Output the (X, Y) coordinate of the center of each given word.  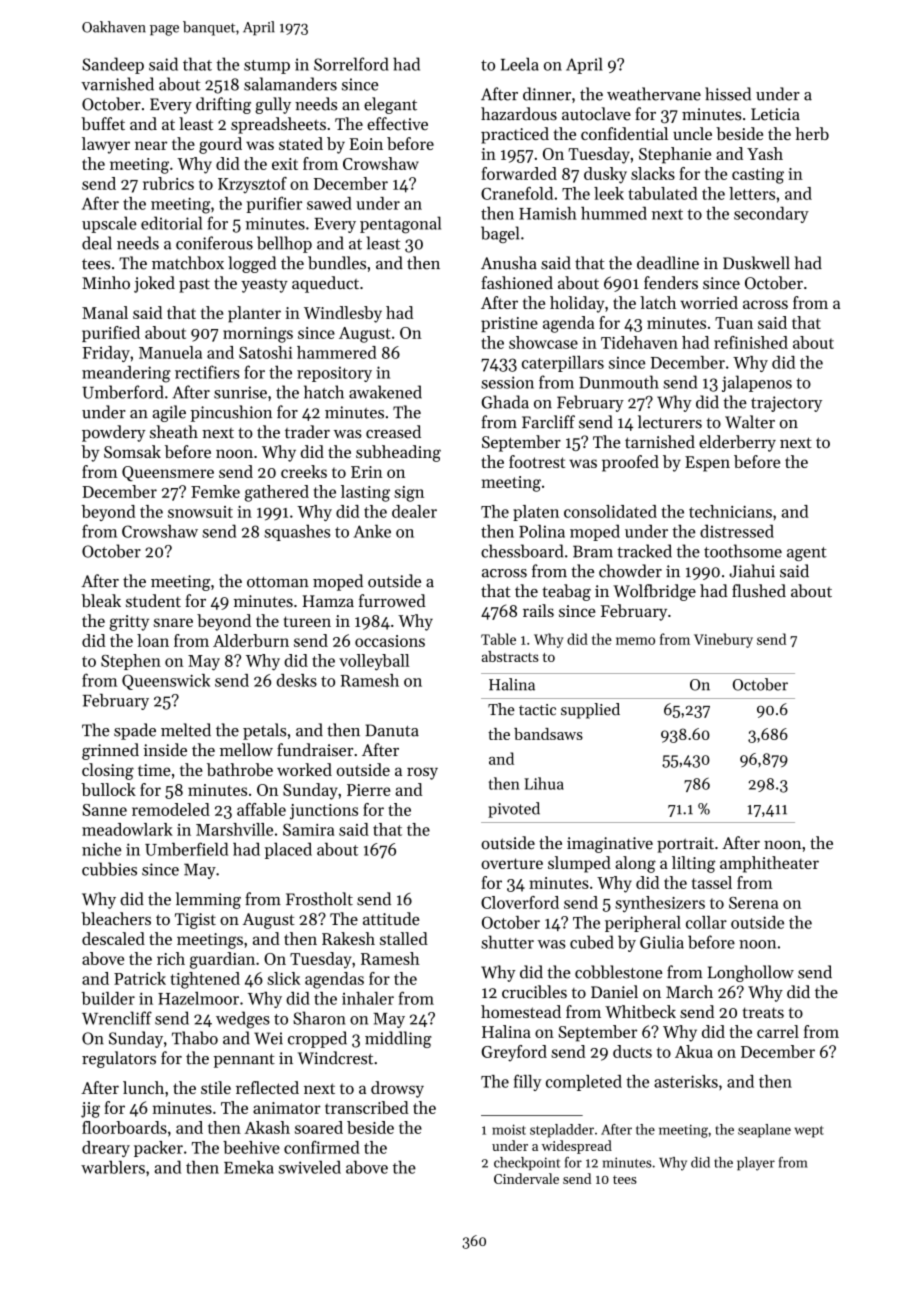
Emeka (249, 1167)
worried (709, 302)
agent (807, 554)
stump (267, 67)
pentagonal (400, 225)
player (756, 1164)
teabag (566, 592)
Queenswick (166, 682)
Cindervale (526, 1178)
